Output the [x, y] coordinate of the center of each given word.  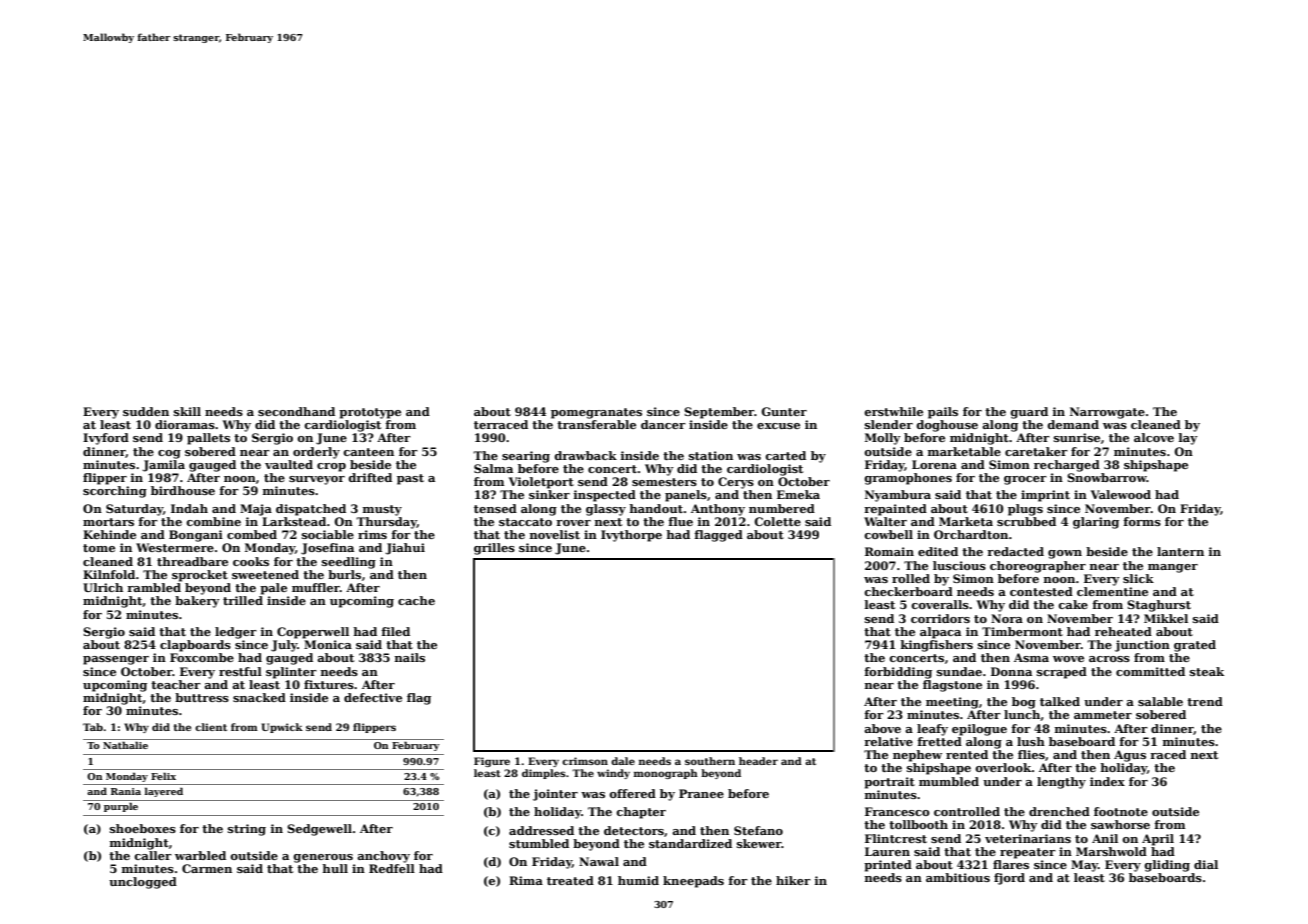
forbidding [898, 673]
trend [1205, 701]
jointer [555, 795]
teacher [176, 684]
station [711, 455]
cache [416, 600]
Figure [492, 762]
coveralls [940, 604]
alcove [1154, 437]
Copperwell [313, 633]
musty [382, 510]
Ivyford [106, 439]
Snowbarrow [1107, 477]
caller [153, 855]
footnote [1121, 811]
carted [785, 455]
